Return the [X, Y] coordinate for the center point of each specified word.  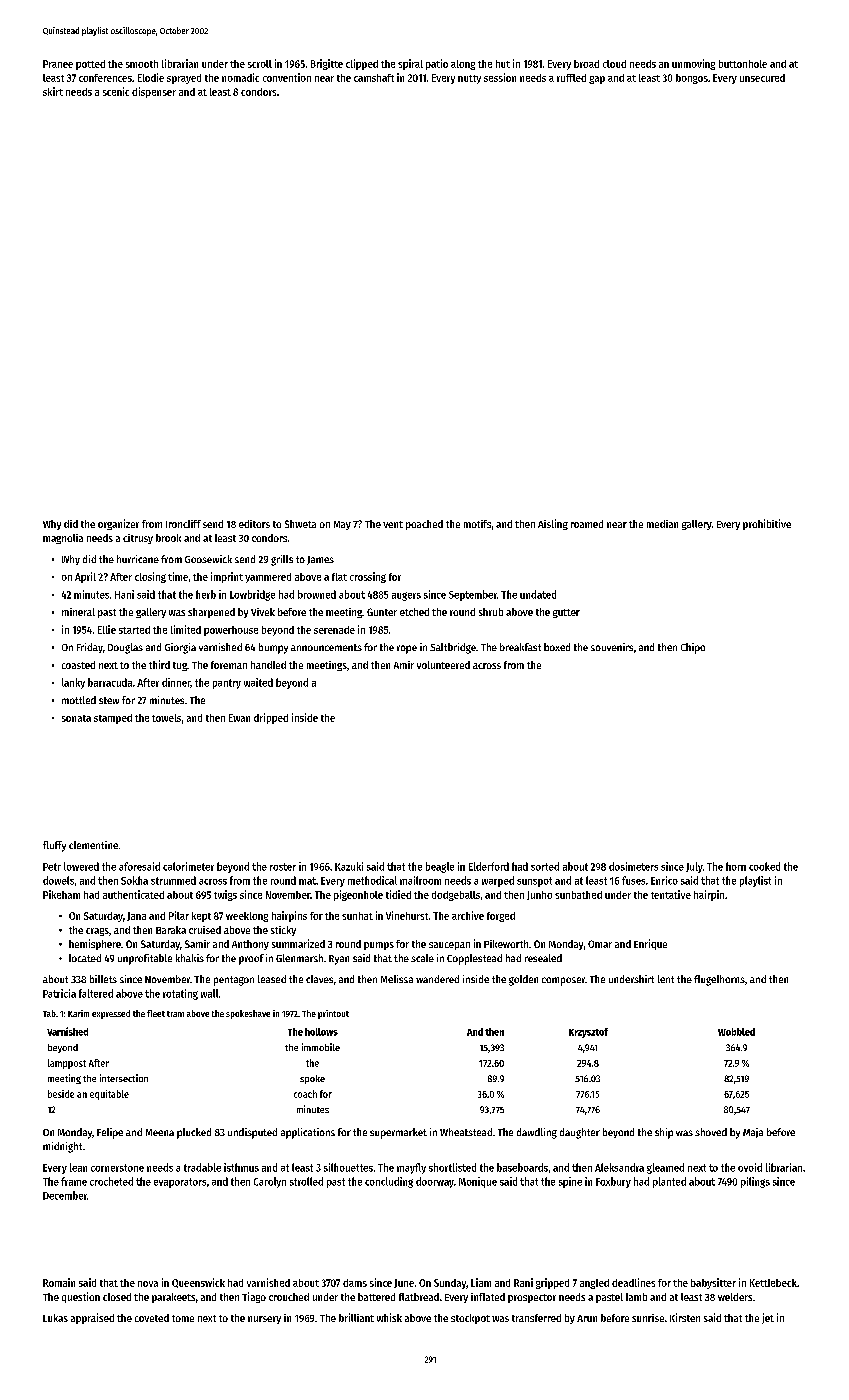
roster [283, 867]
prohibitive [767, 524]
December [65, 1195]
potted [90, 65]
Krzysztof [588, 1033]
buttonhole [743, 64]
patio [437, 64]
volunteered [443, 665]
